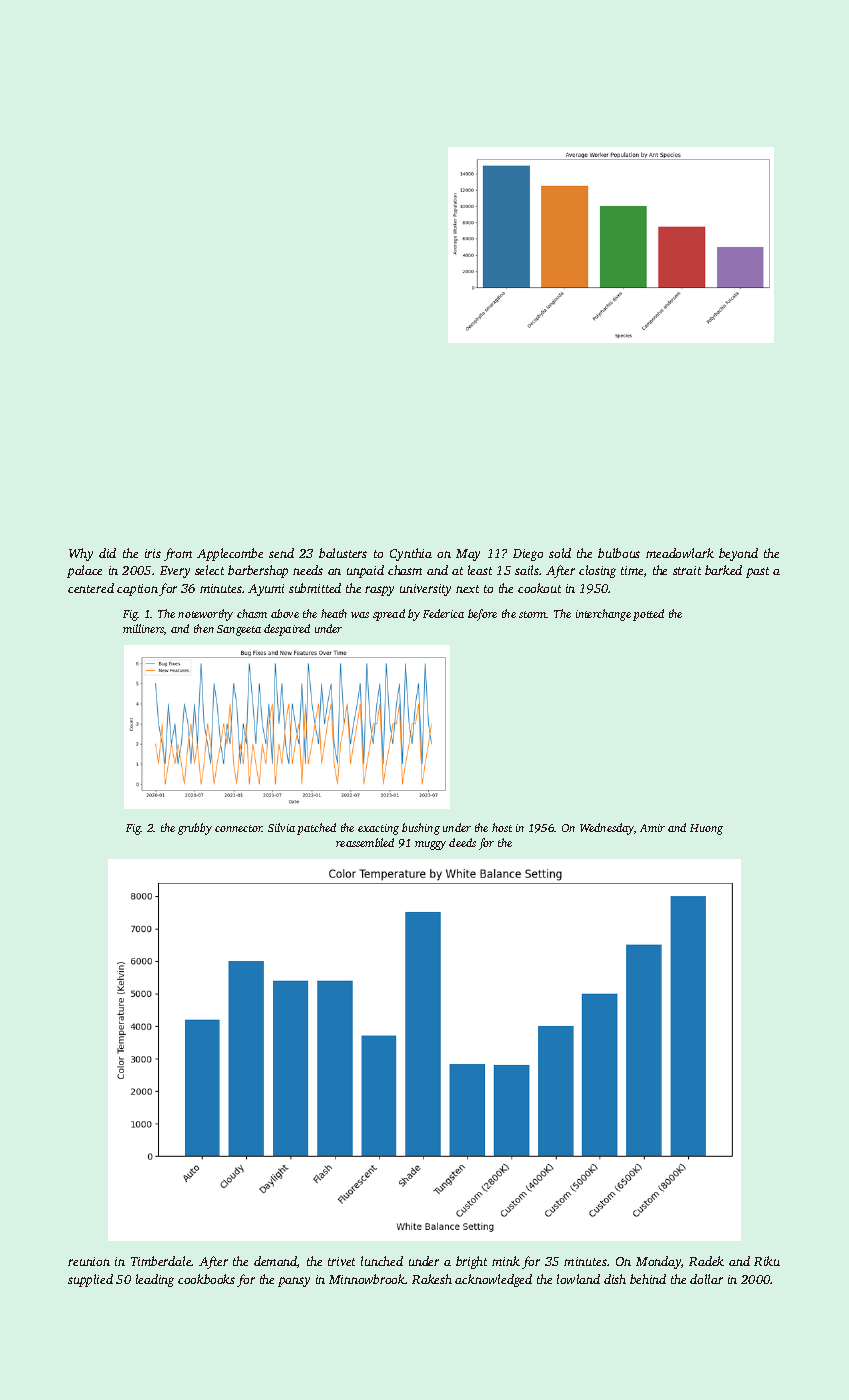  Describe the element at coordinates (287, 630) in the screenshot. I see `despaired` at that location.
